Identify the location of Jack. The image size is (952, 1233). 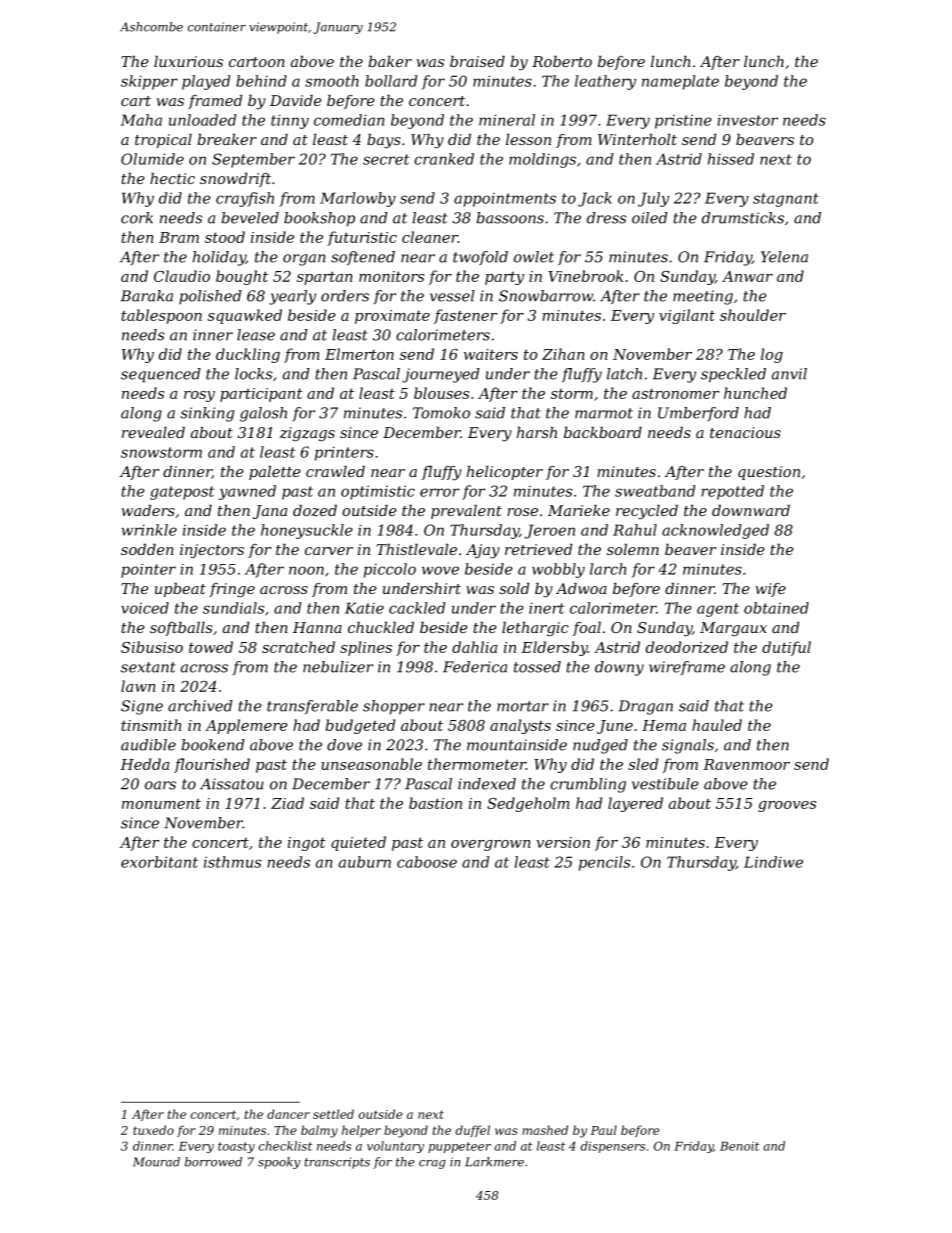
(595, 199).
